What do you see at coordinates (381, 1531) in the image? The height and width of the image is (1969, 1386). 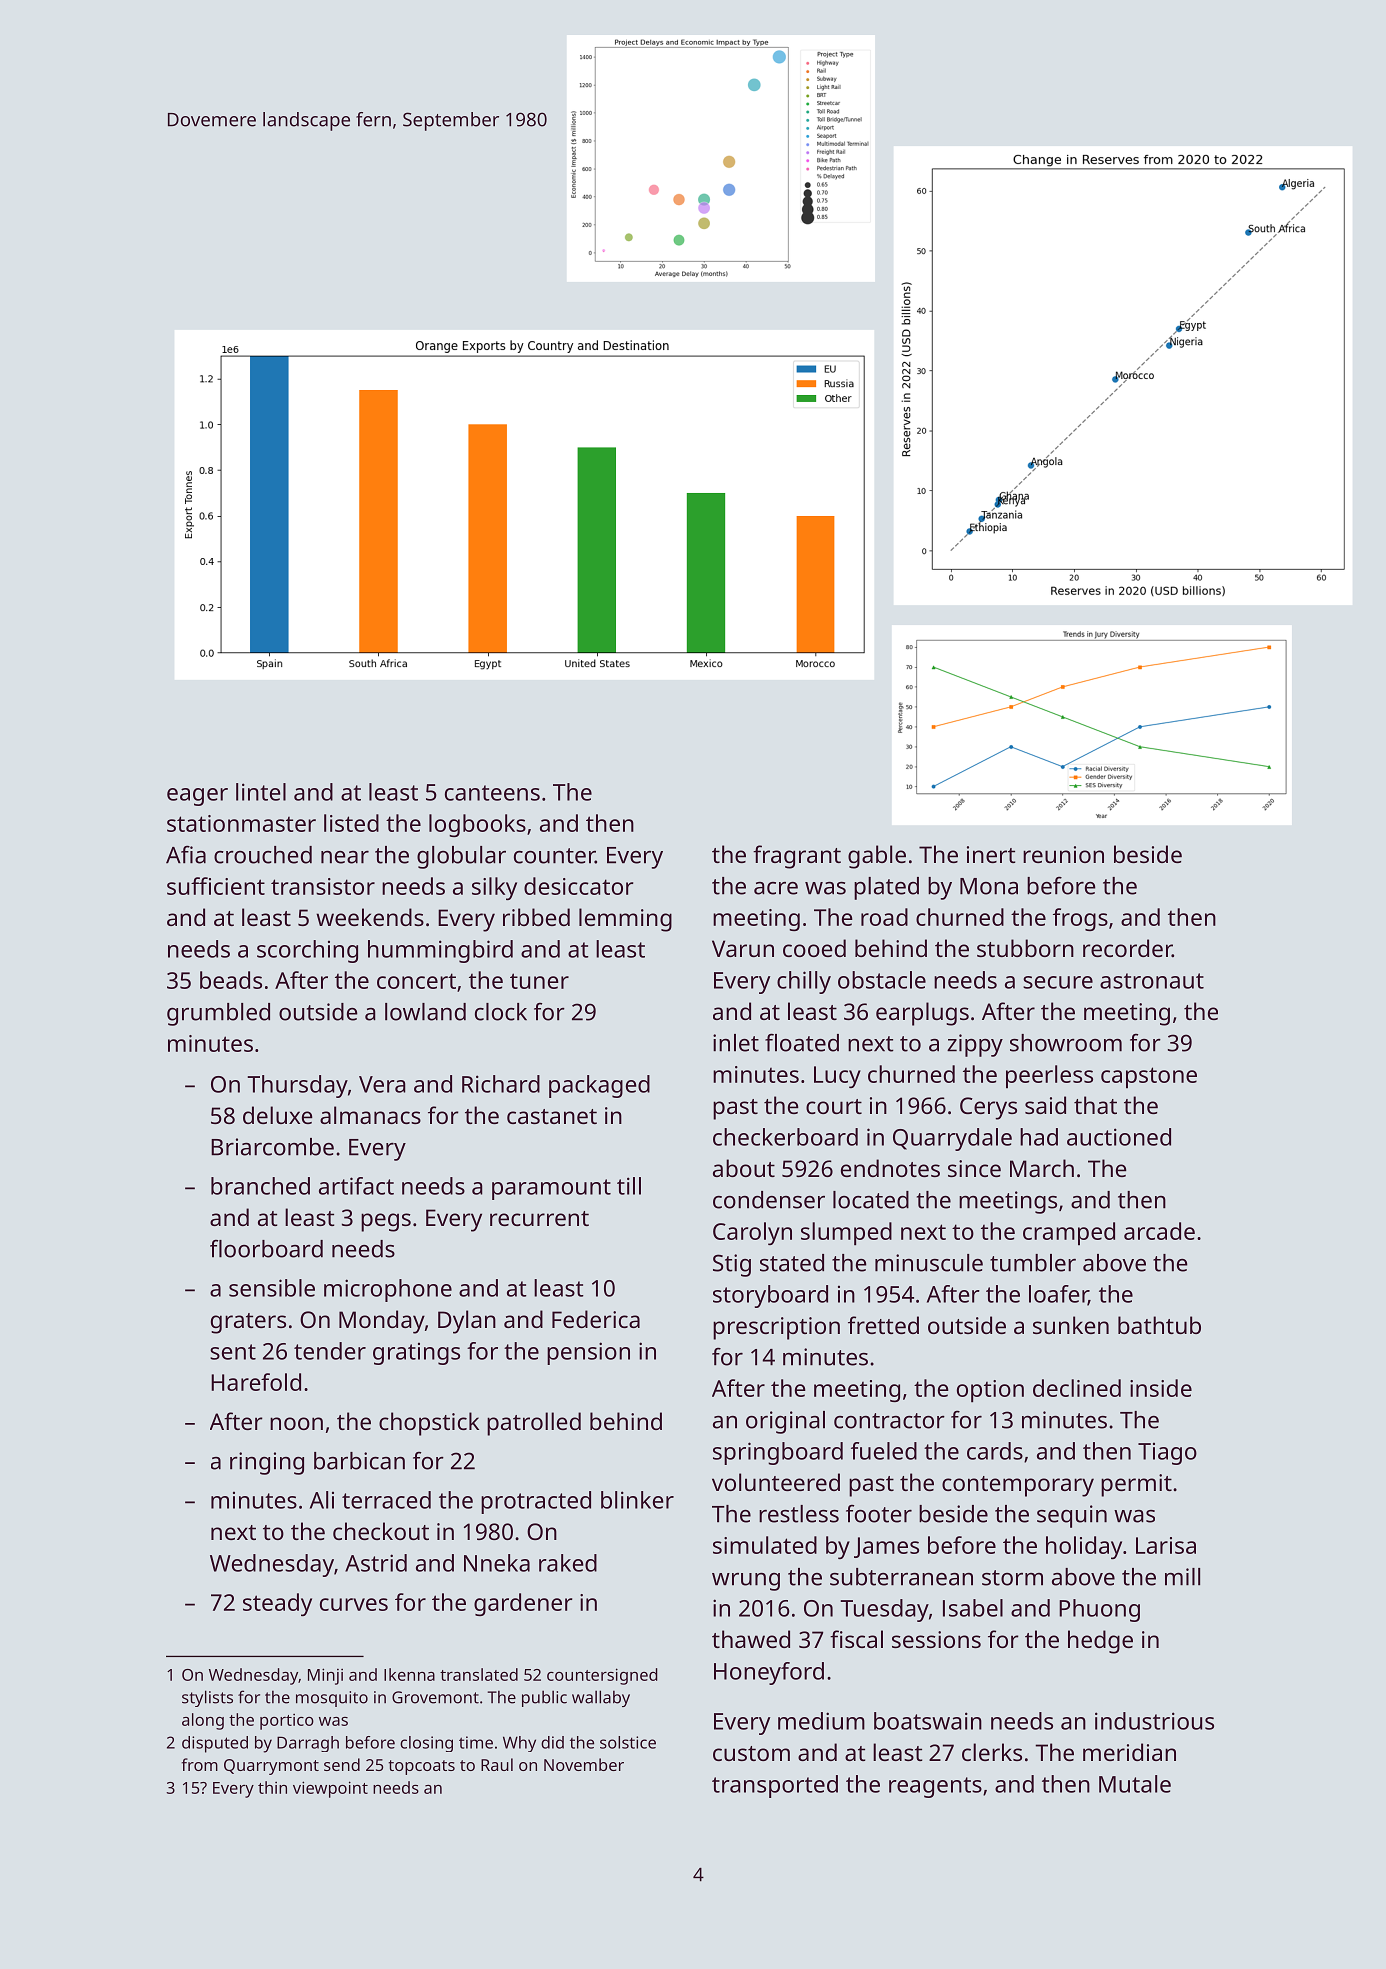 I see `checkout` at bounding box center [381, 1531].
